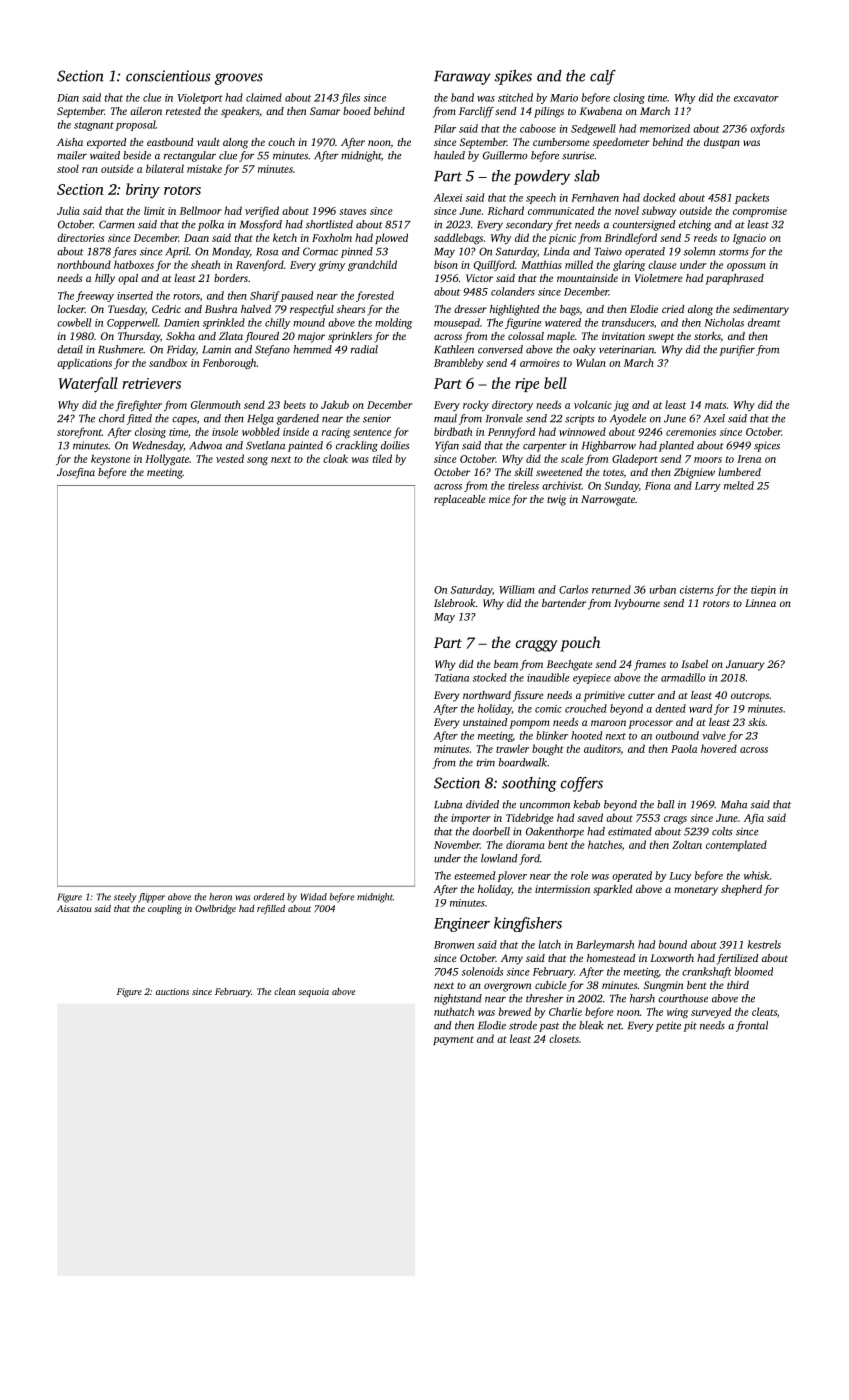 The height and width of the screenshot is (1400, 849). I want to click on Islebrook, so click(454, 603).
